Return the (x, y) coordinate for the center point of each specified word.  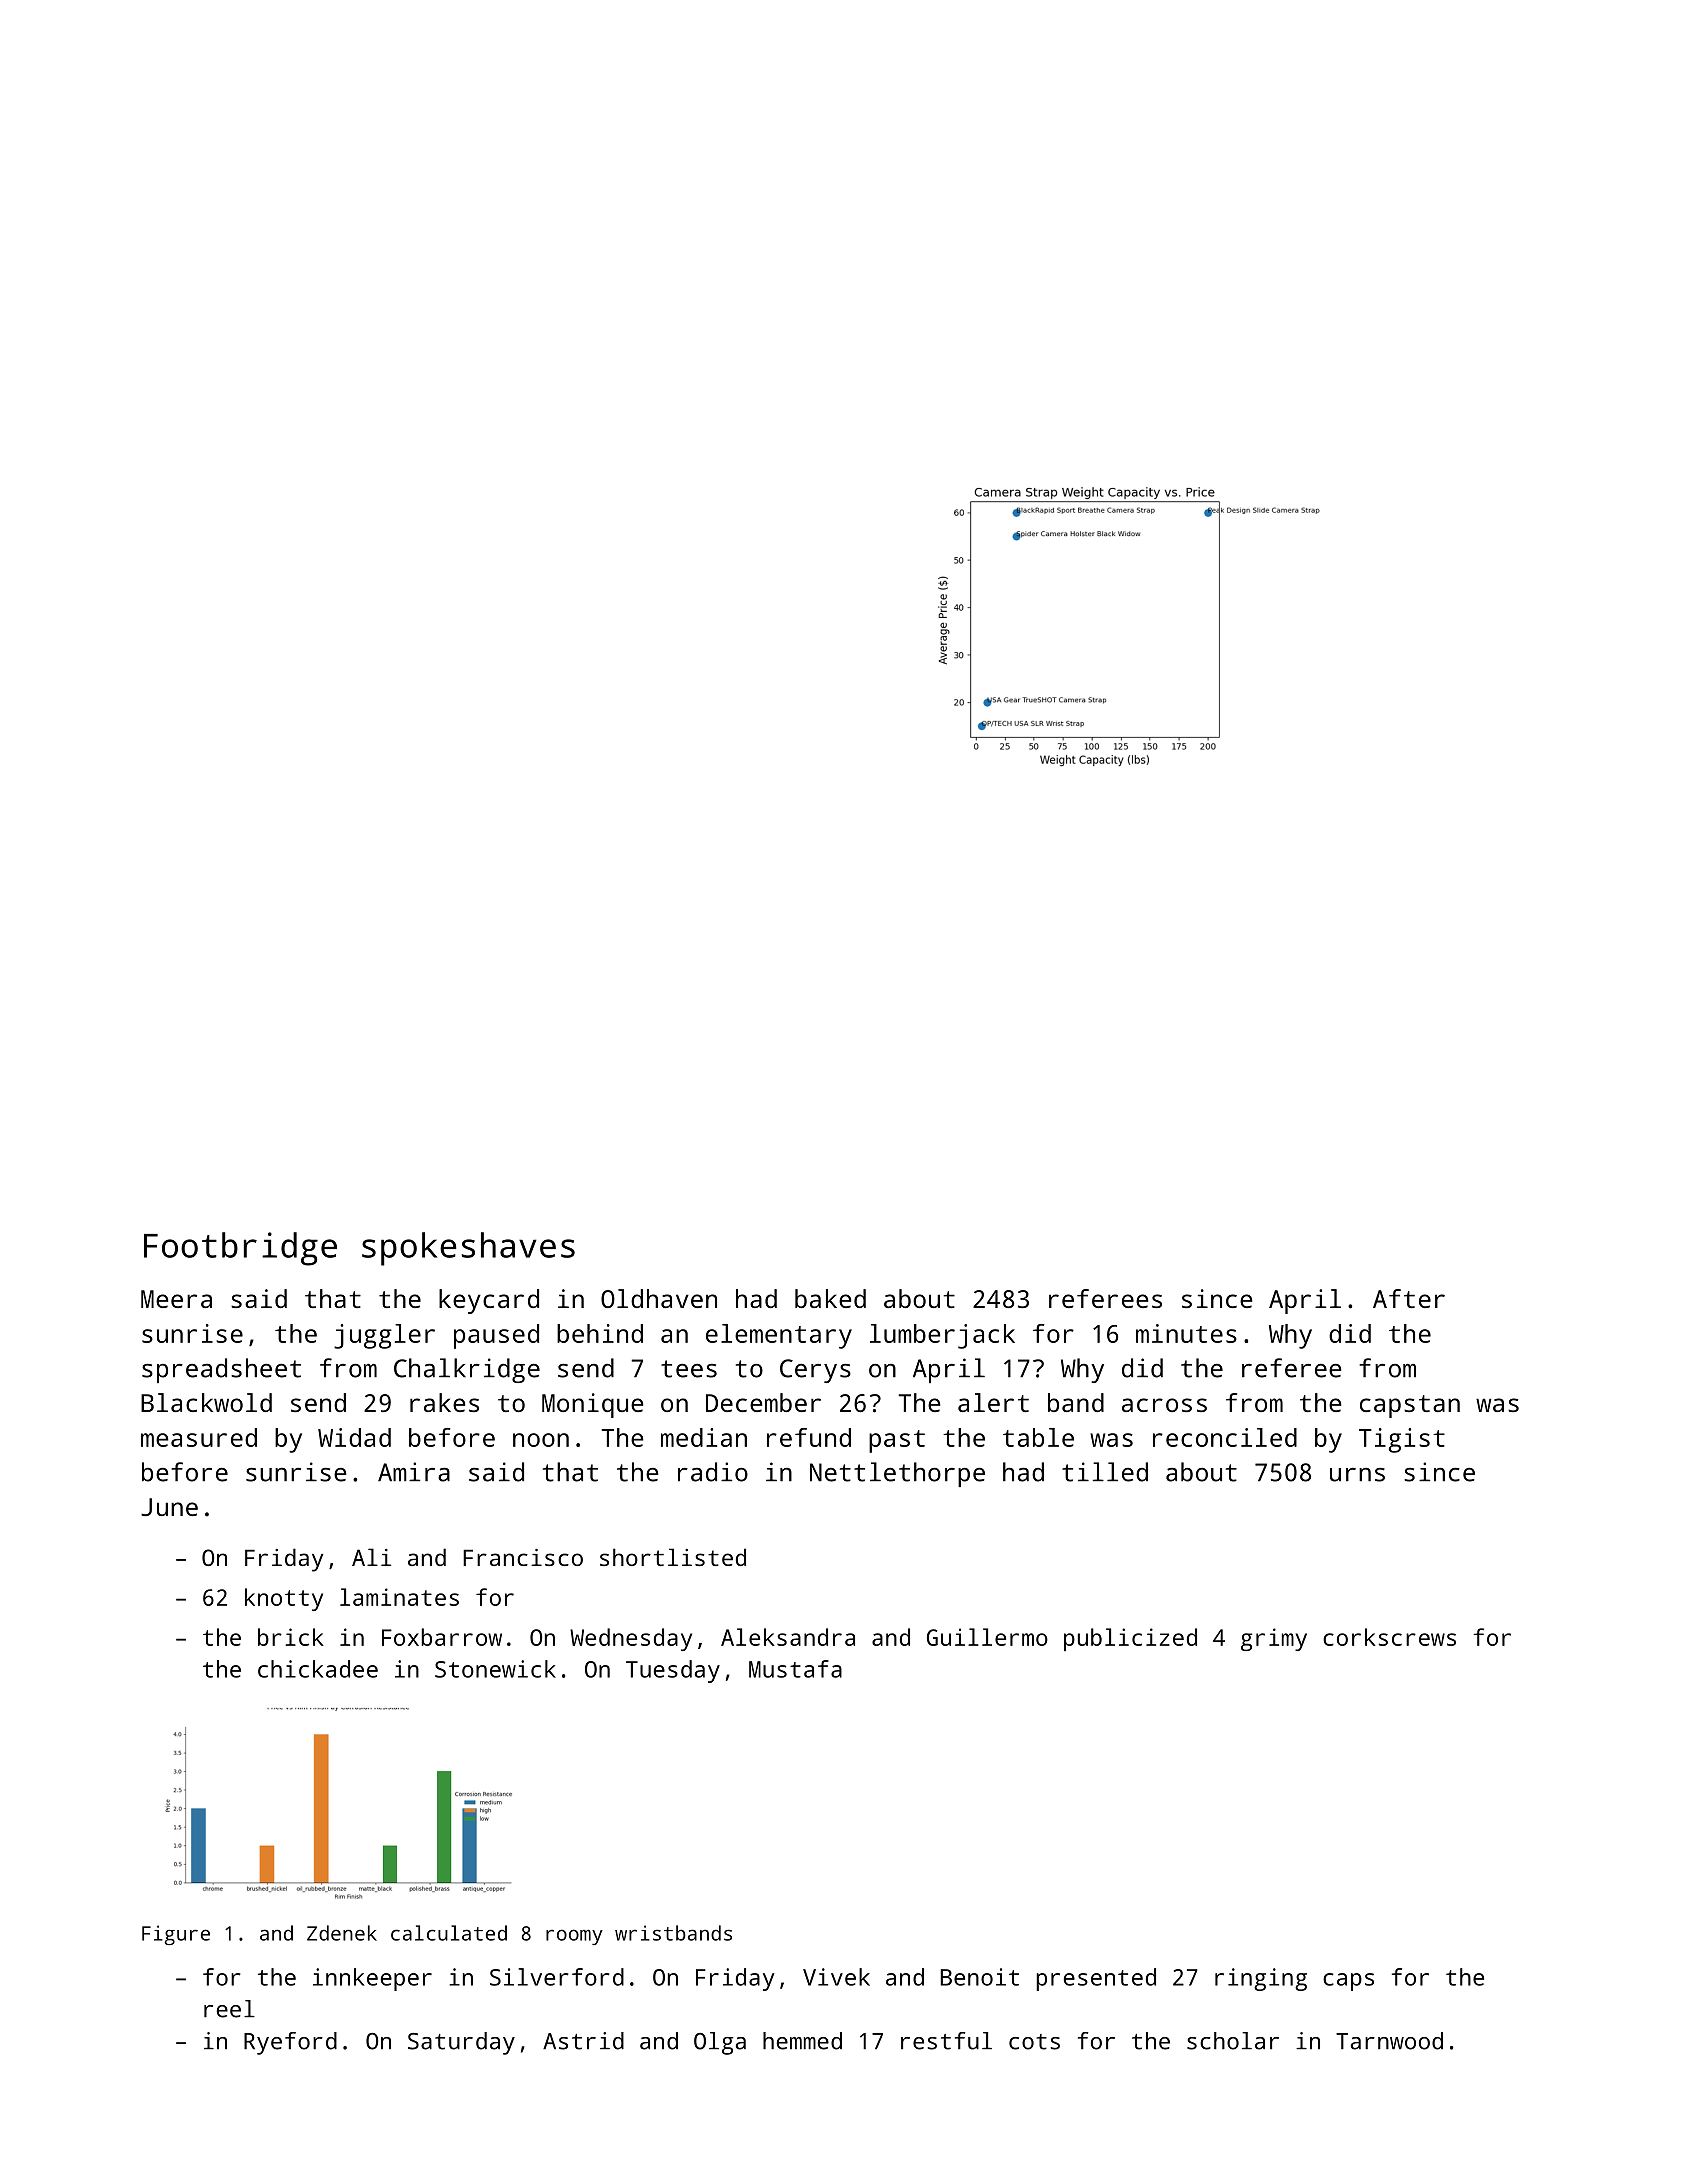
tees (689, 1369)
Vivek (836, 1977)
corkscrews (1389, 1637)
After (1409, 1298)
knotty (284, 1599)
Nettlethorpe (897, 1474)
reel (229, 2009)
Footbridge (240, 1249)
